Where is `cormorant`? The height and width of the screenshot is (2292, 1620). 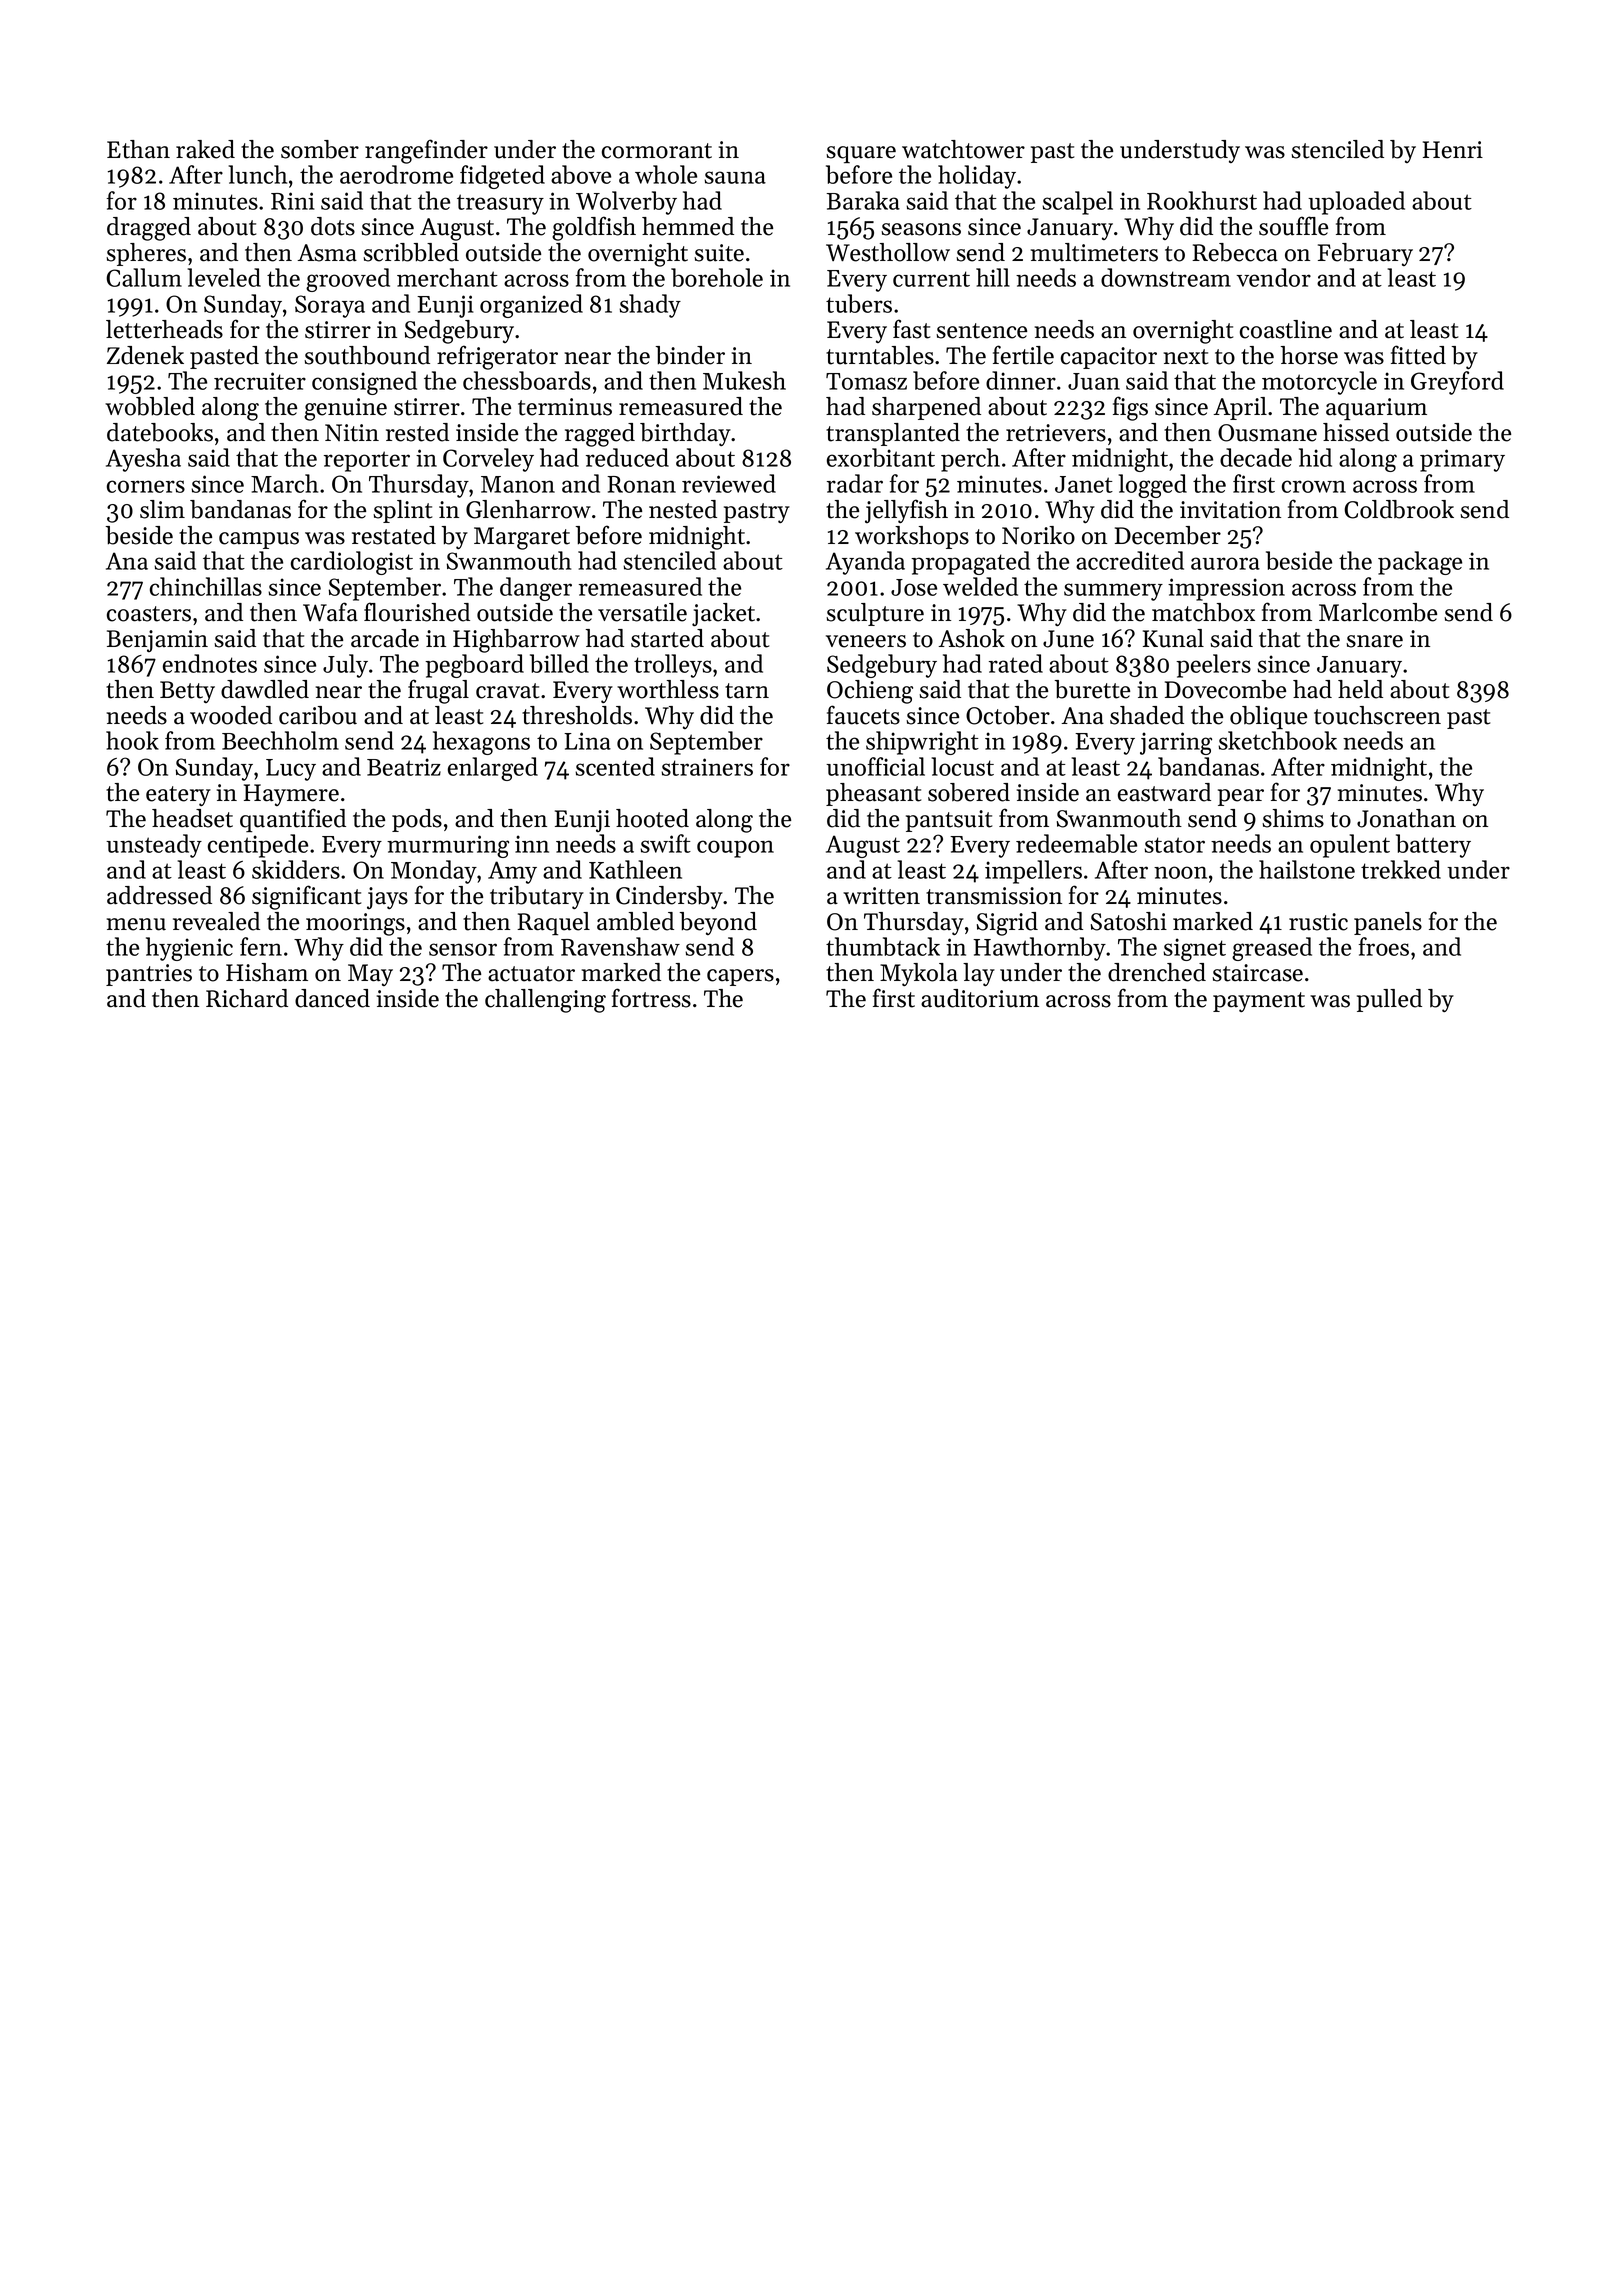 cormorant is located at coordinates (657, 151).
